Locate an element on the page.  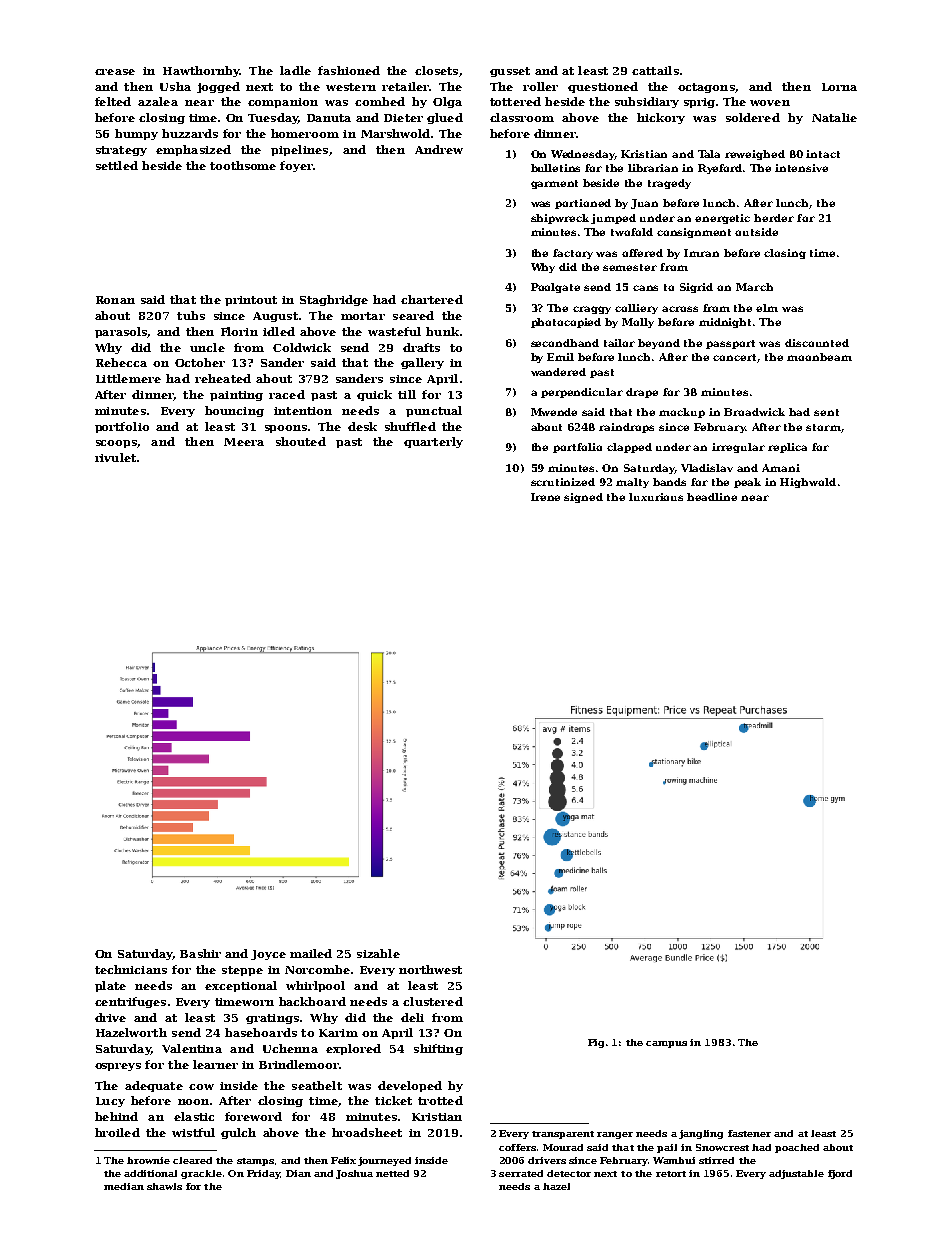
northwest is located at coordinates (430, 969).
